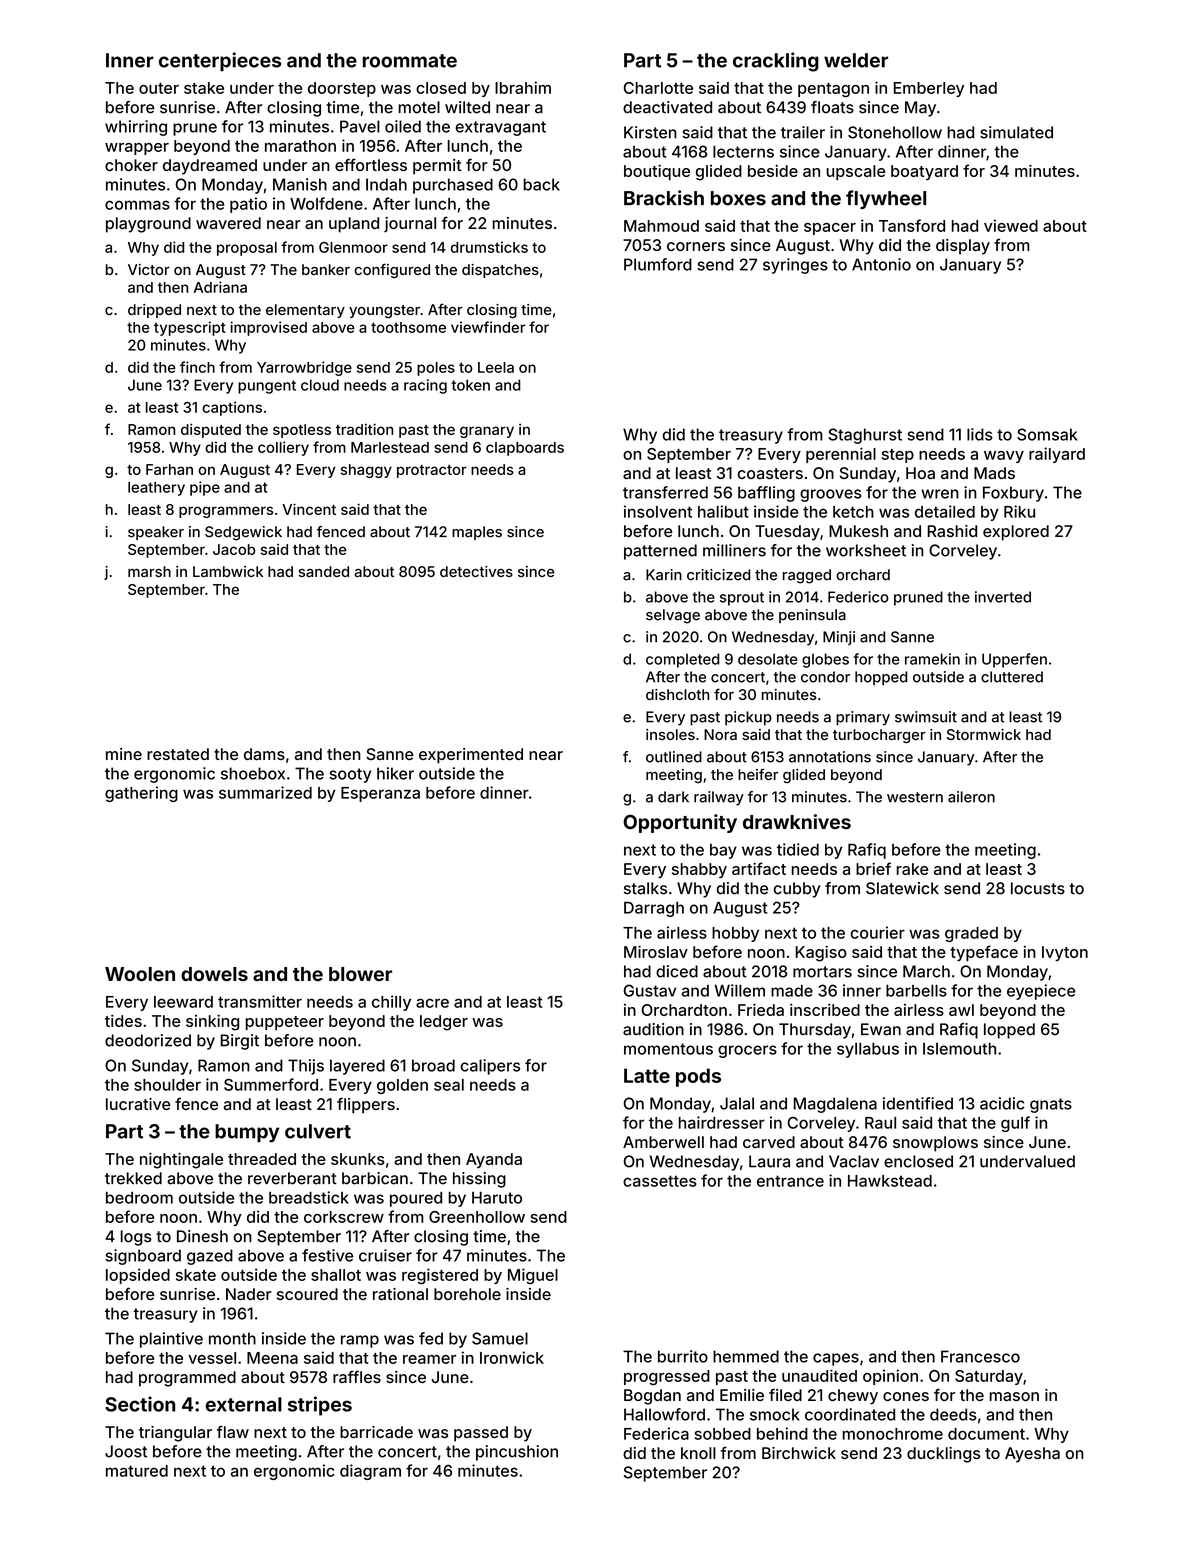  What do you see at coordinates (496, 367) in the screenshot?
I see `Leela` at bounding box center [496, 367].
